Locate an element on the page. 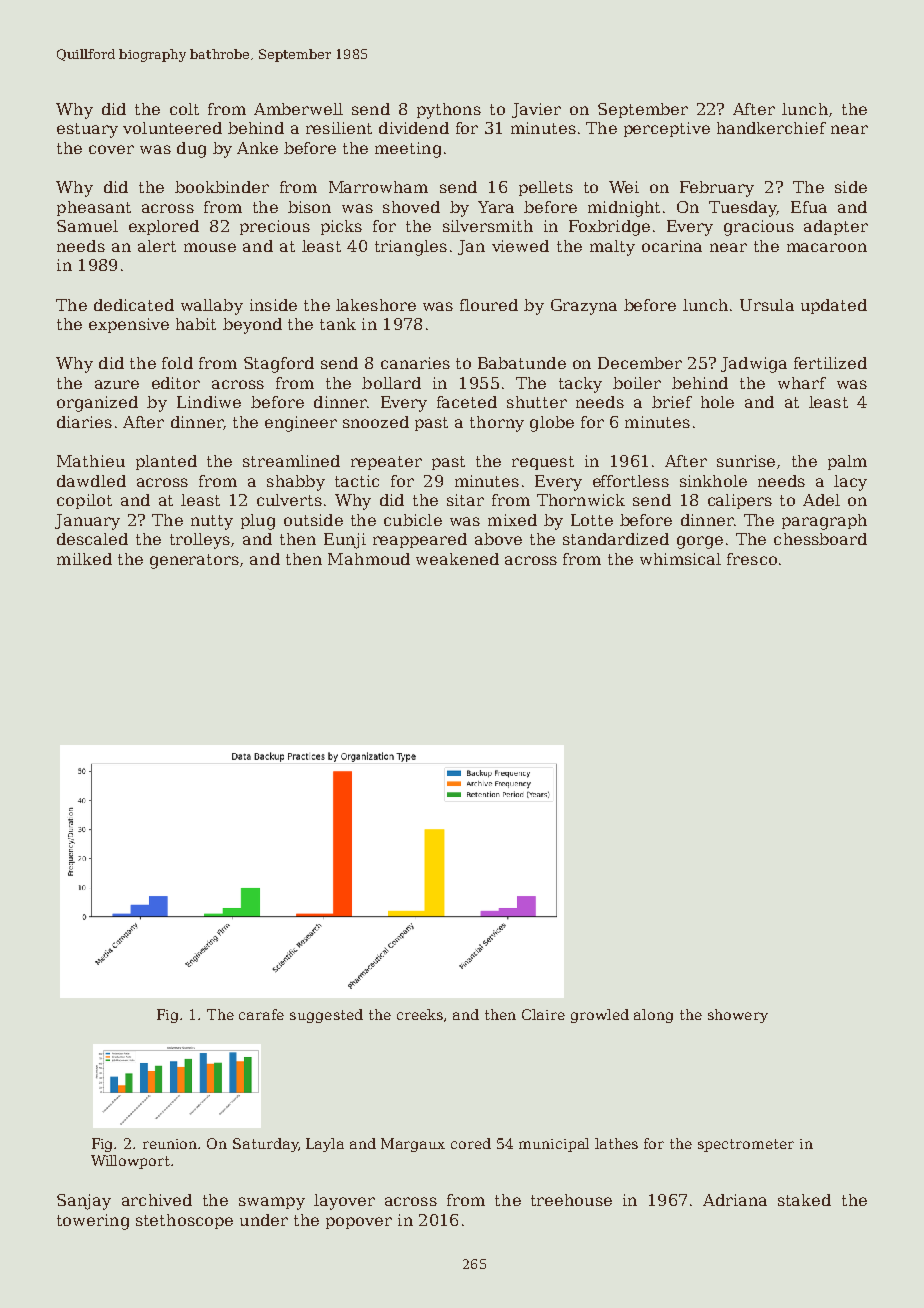 The height and width of the page is (1308, 924). suggested is located at coordinates (326, 1016).
